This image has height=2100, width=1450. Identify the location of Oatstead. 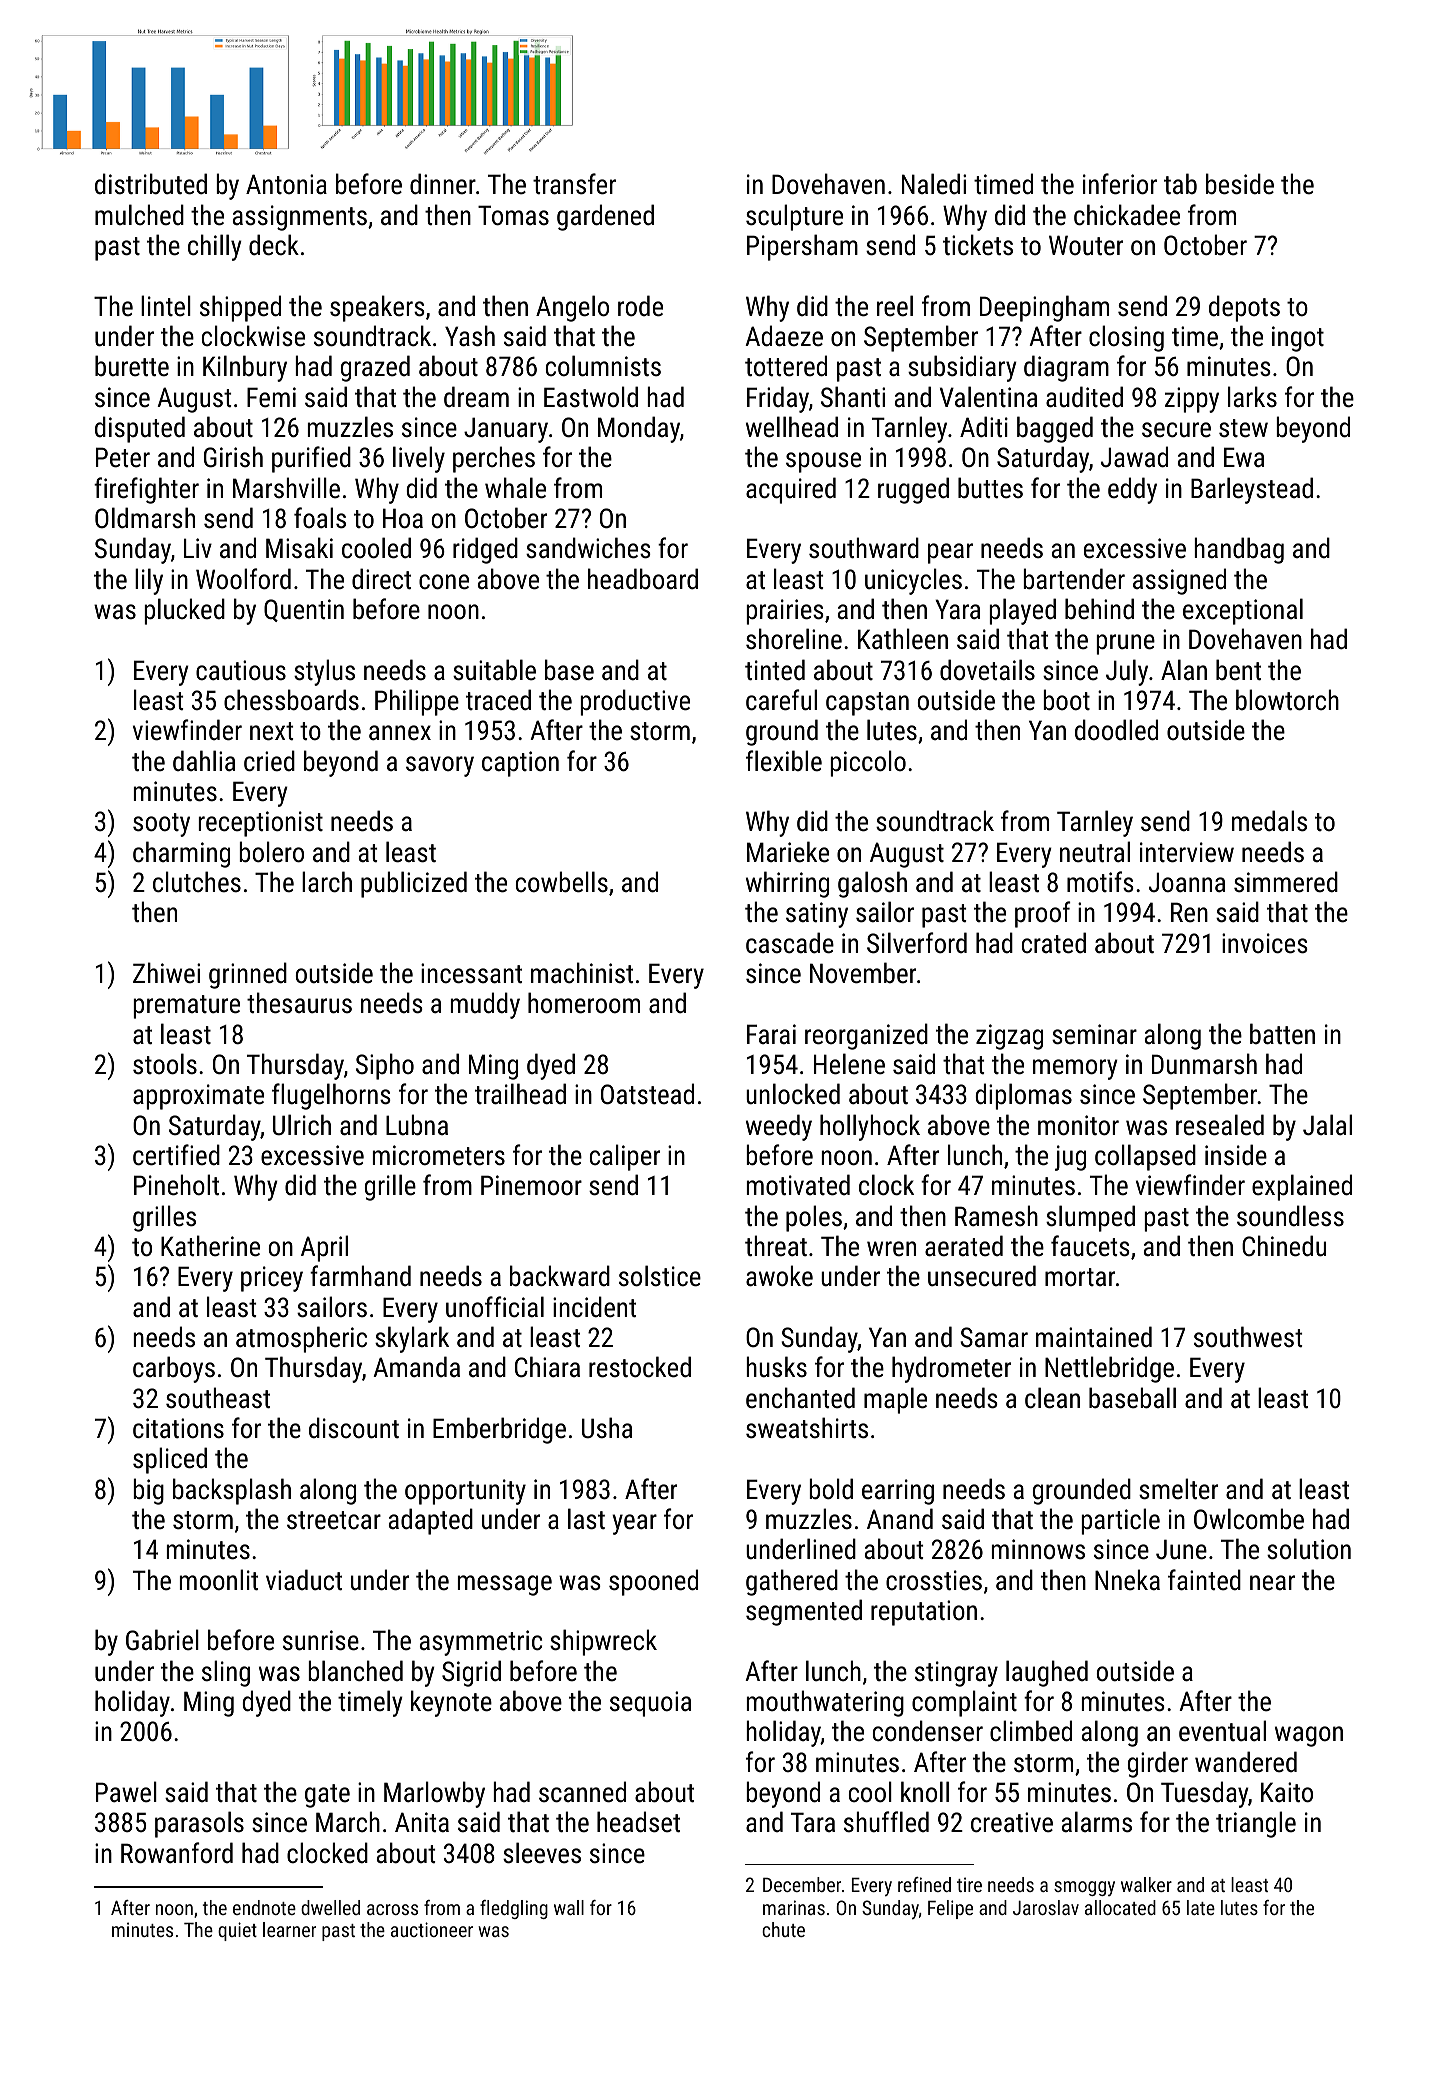
(647, 1094).
